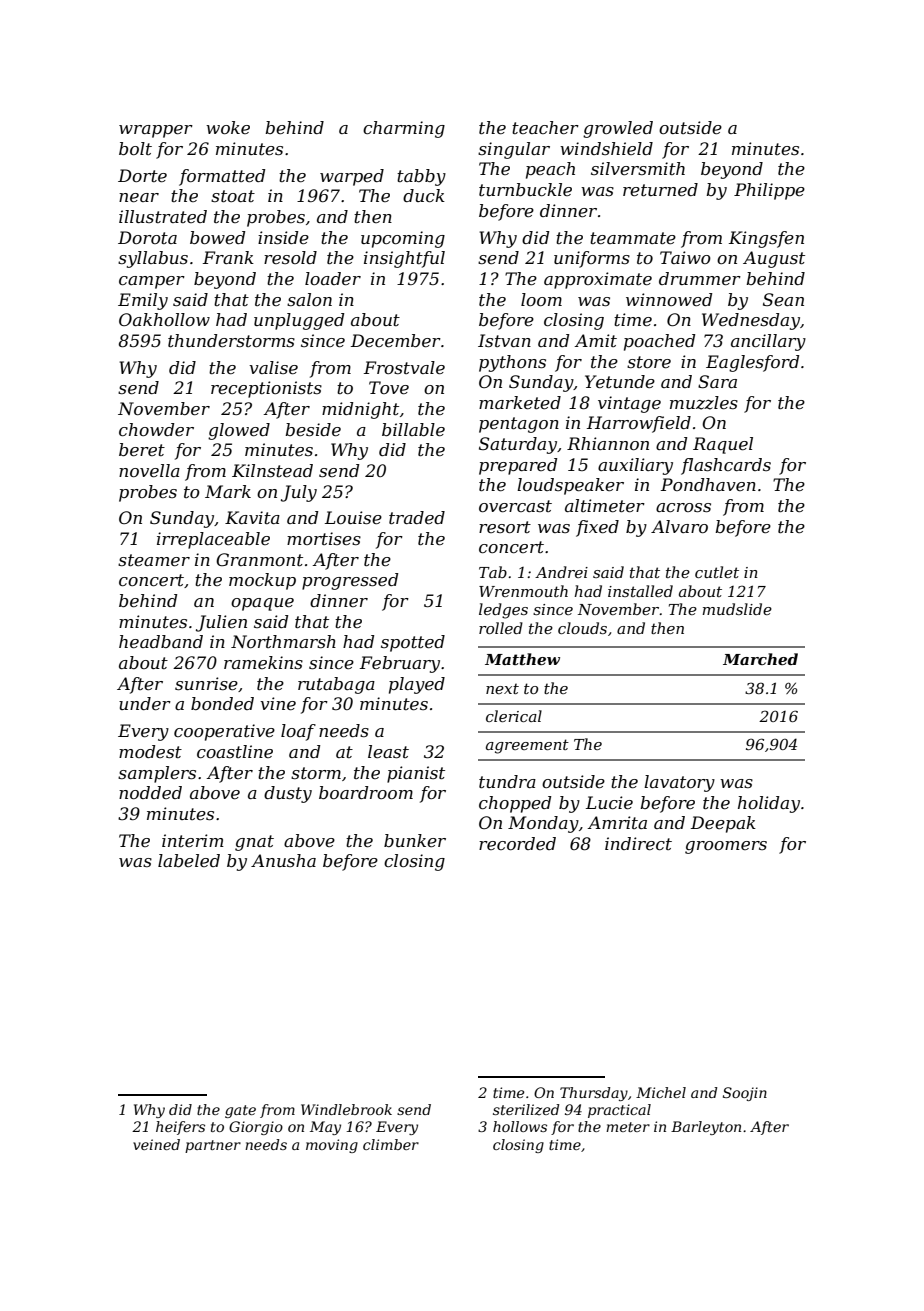  What do you see at coordinates (517, 843) in the screenshot?
I see `recorded` at bounding box center [517, 843].
